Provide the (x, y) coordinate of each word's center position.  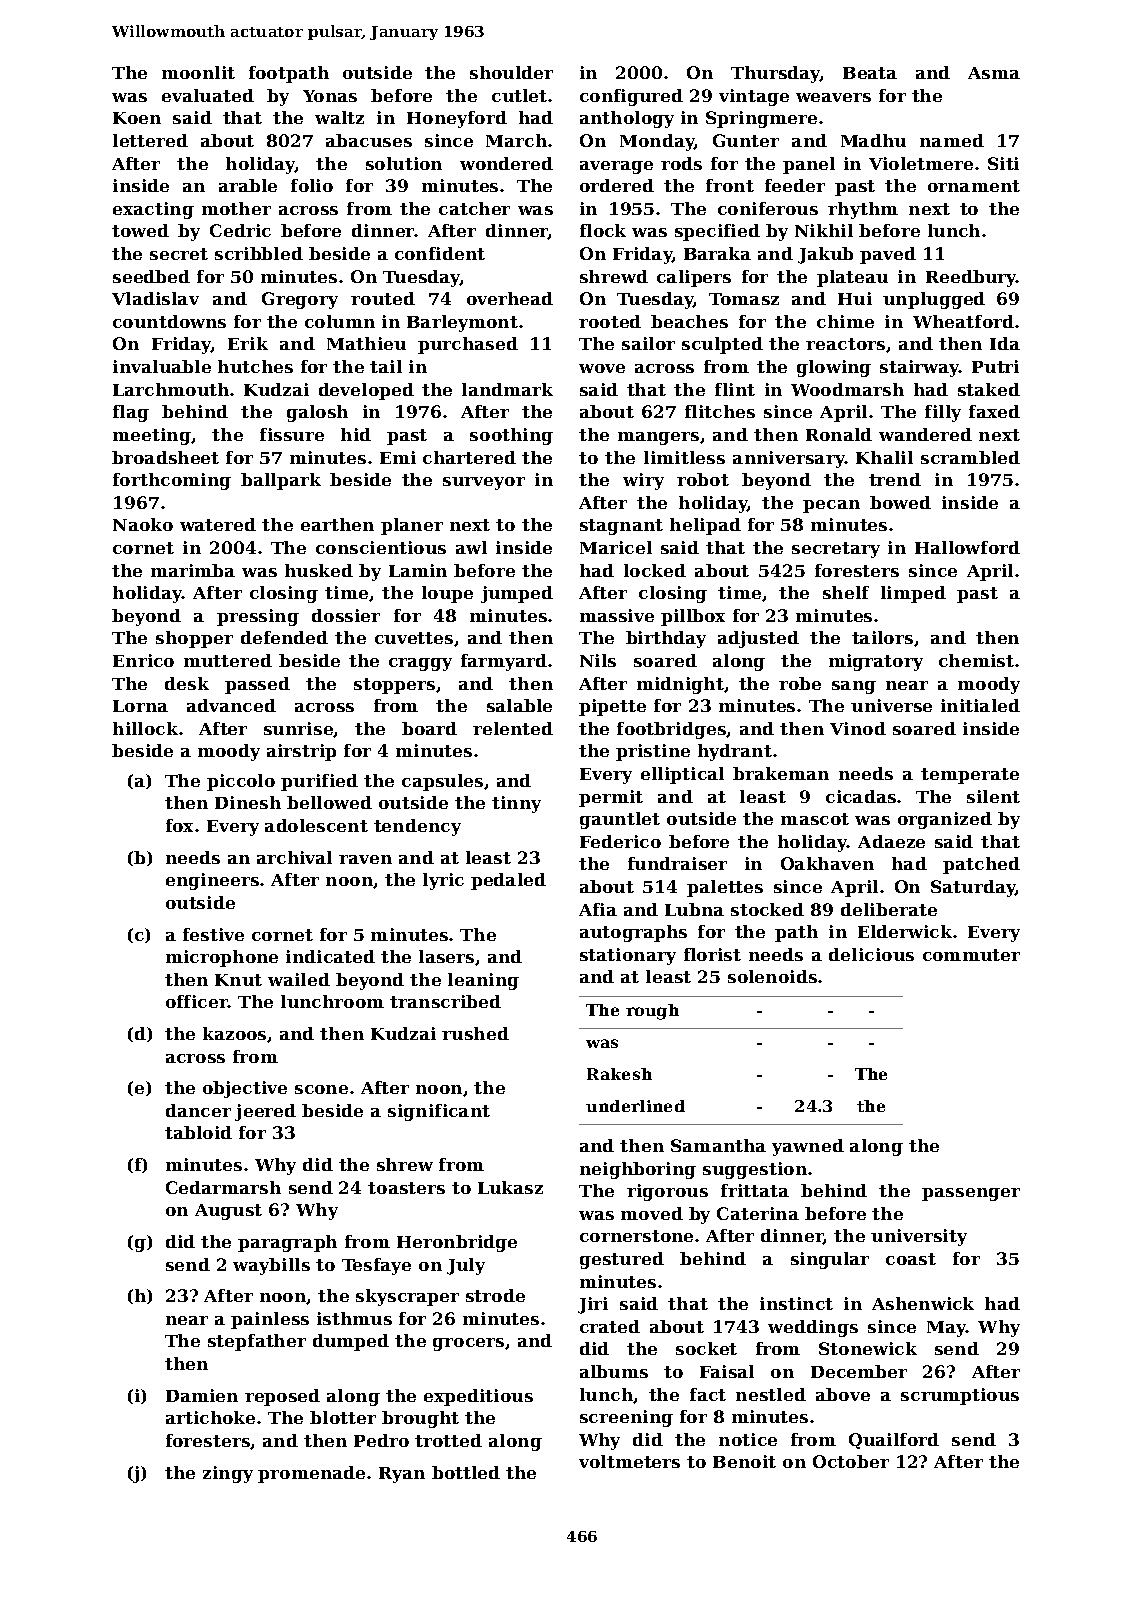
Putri (995, 366)
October (851, 1461)
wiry (643, 481)
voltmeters (629, 1461)
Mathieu (366, 343)
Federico (620, 841)
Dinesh (248, 802)
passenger (971, 1194)
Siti (1003, 163)
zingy (228, 1474)
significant (439, 1112)
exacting (153, 210)
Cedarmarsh (223, 1187)
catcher (474, 208)
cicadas (861, 796)
